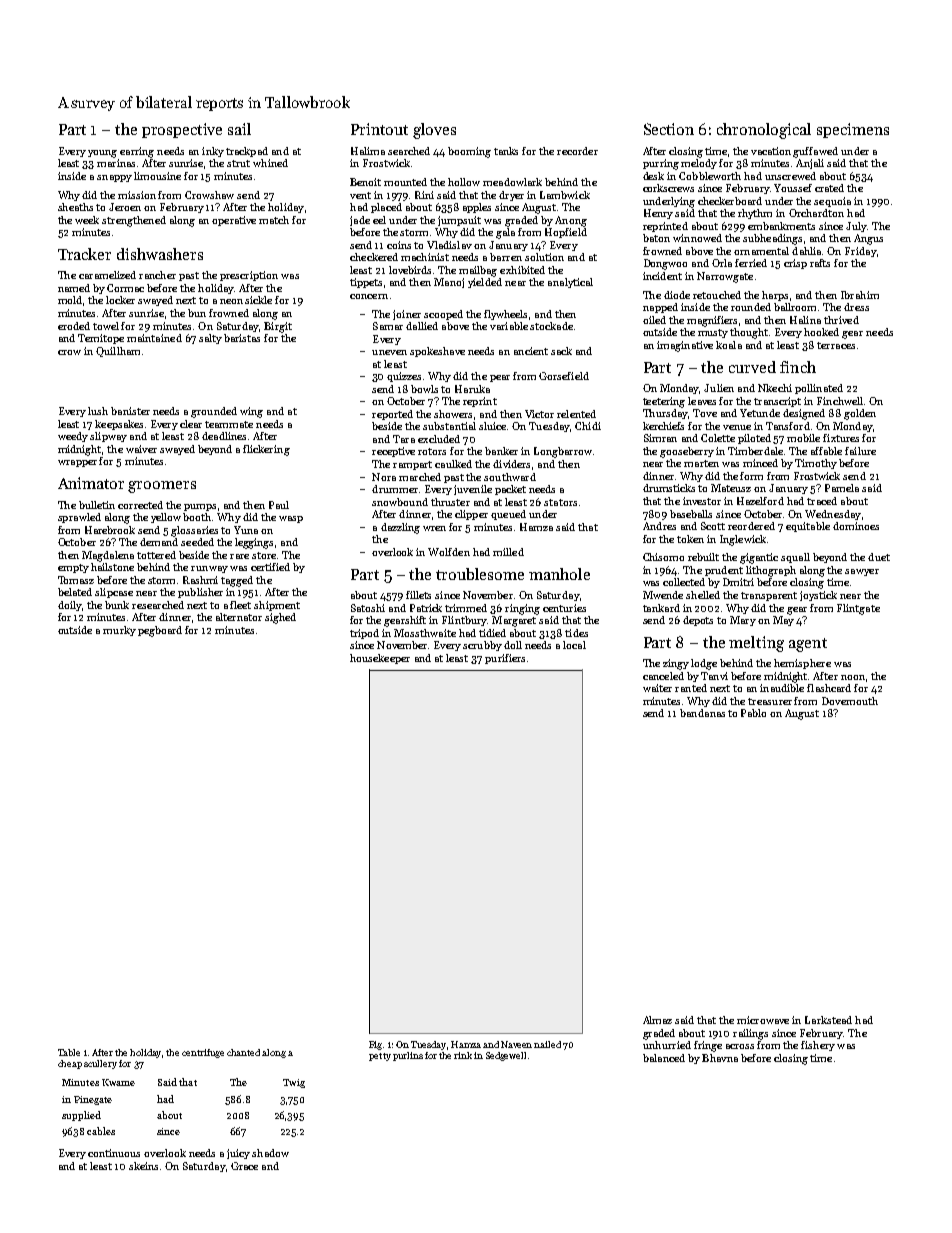  I want to click on receptive, so click(393, 452).
